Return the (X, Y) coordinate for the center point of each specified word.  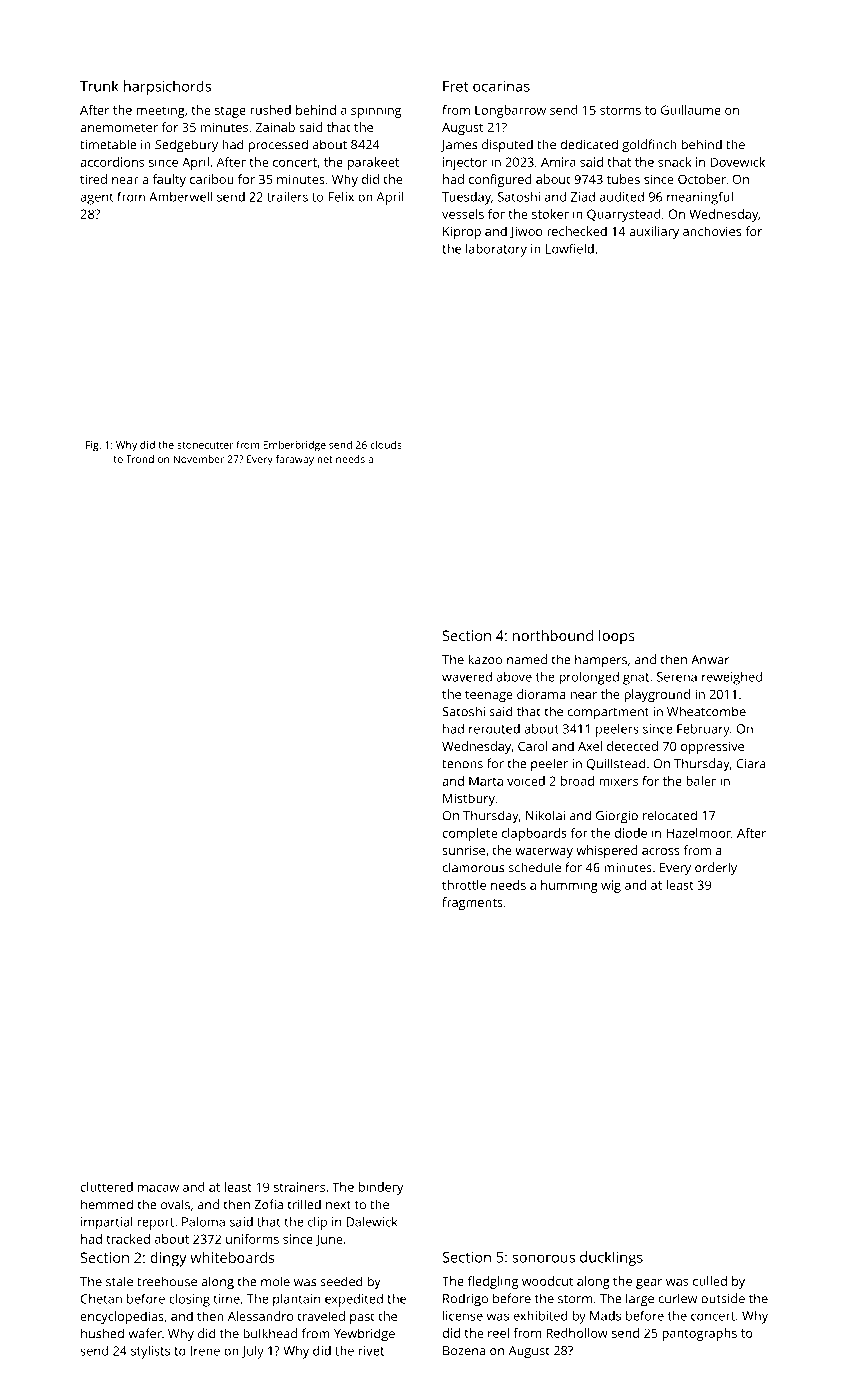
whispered (607, 851)
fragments (472, 903)
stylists (150, 1352)
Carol (533, 746)
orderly (716, 869)
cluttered (106, 1187)
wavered (467, 677)
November (199, 459)
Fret (455, 86)
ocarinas (501, 86)
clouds (386, 445)
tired (93, 179)
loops (617, 637)
